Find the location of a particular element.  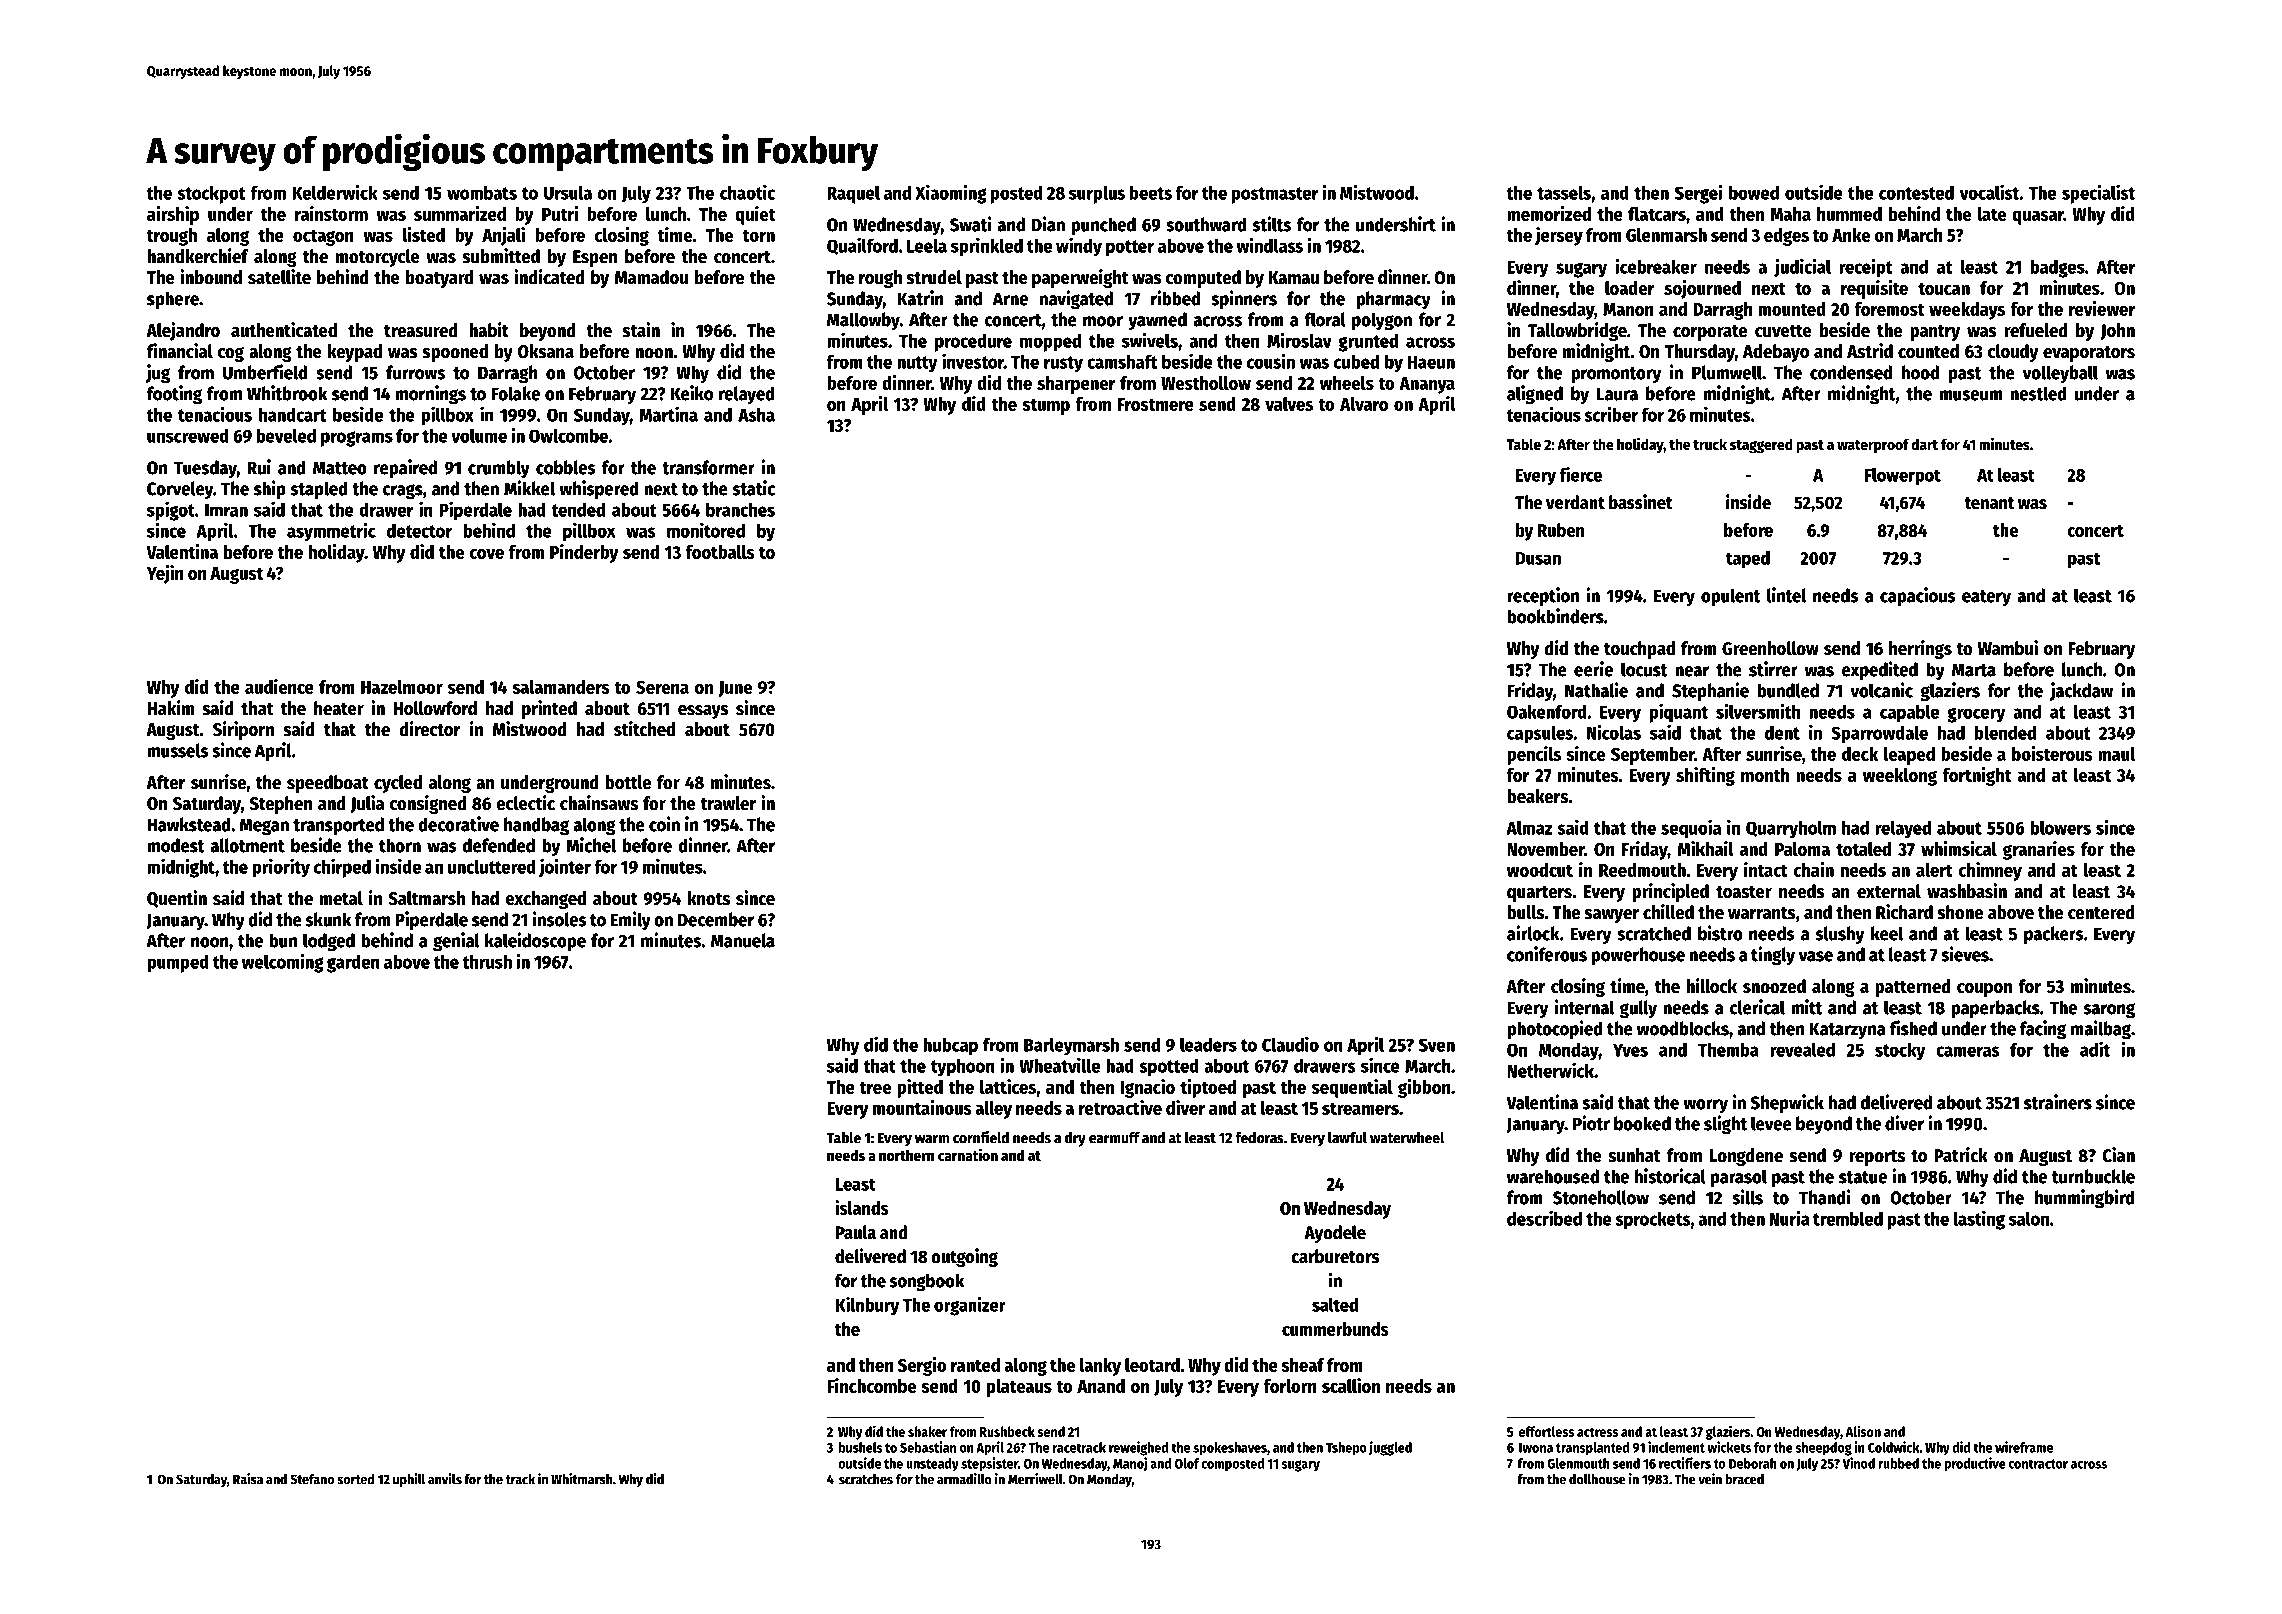

juggled is located at coordinates (1390, 1448).
